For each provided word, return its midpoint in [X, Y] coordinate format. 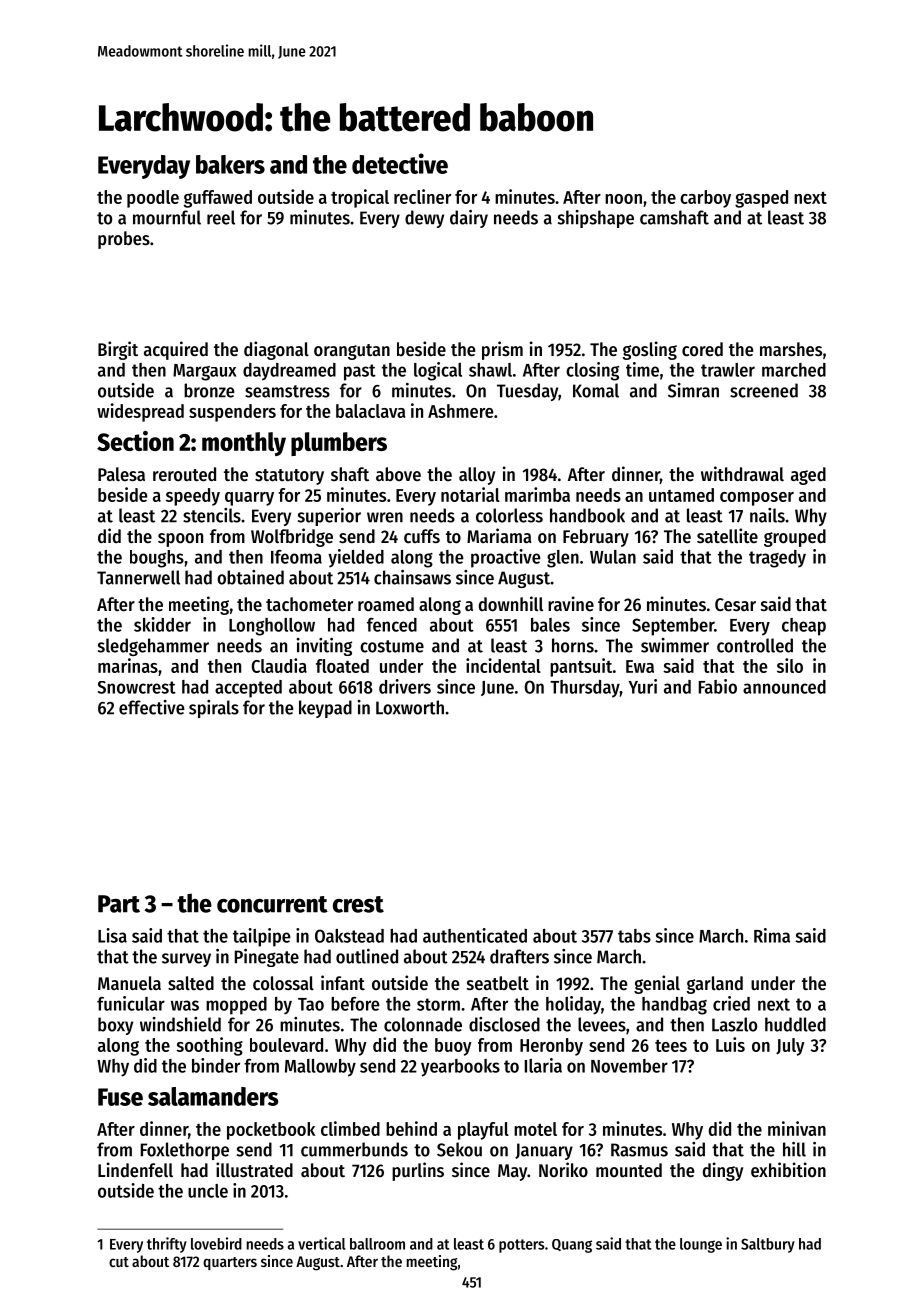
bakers [230, 164]
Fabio [718, 686]
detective [400, 163]
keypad [325, 709]
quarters [230, 1263]
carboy [705, 199]
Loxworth [410, 707]
